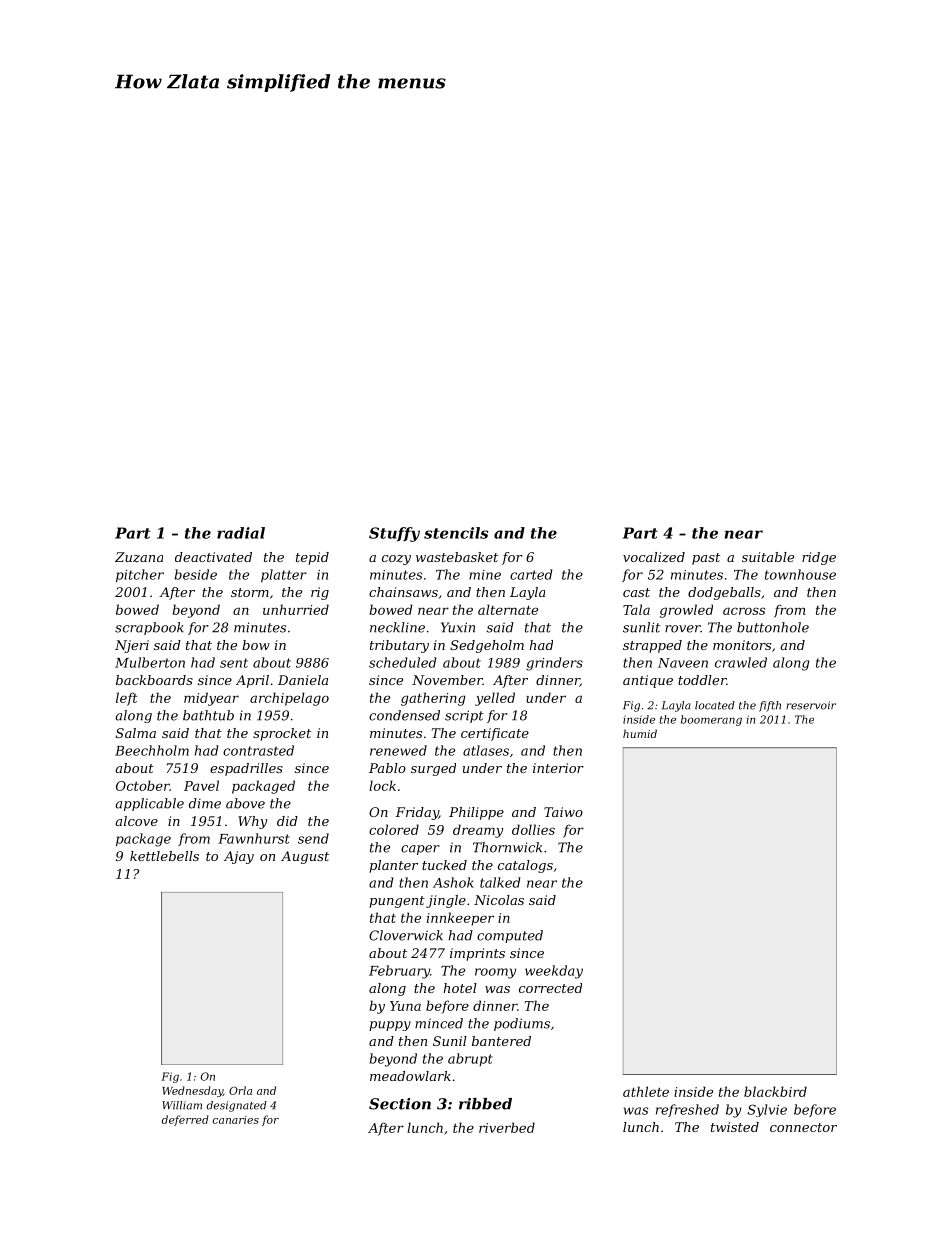 The image size is (952, 1233). What do you see at coordinates (284, 575) in the screenshot?
I see `platter` at bounding box center [284, 575].
